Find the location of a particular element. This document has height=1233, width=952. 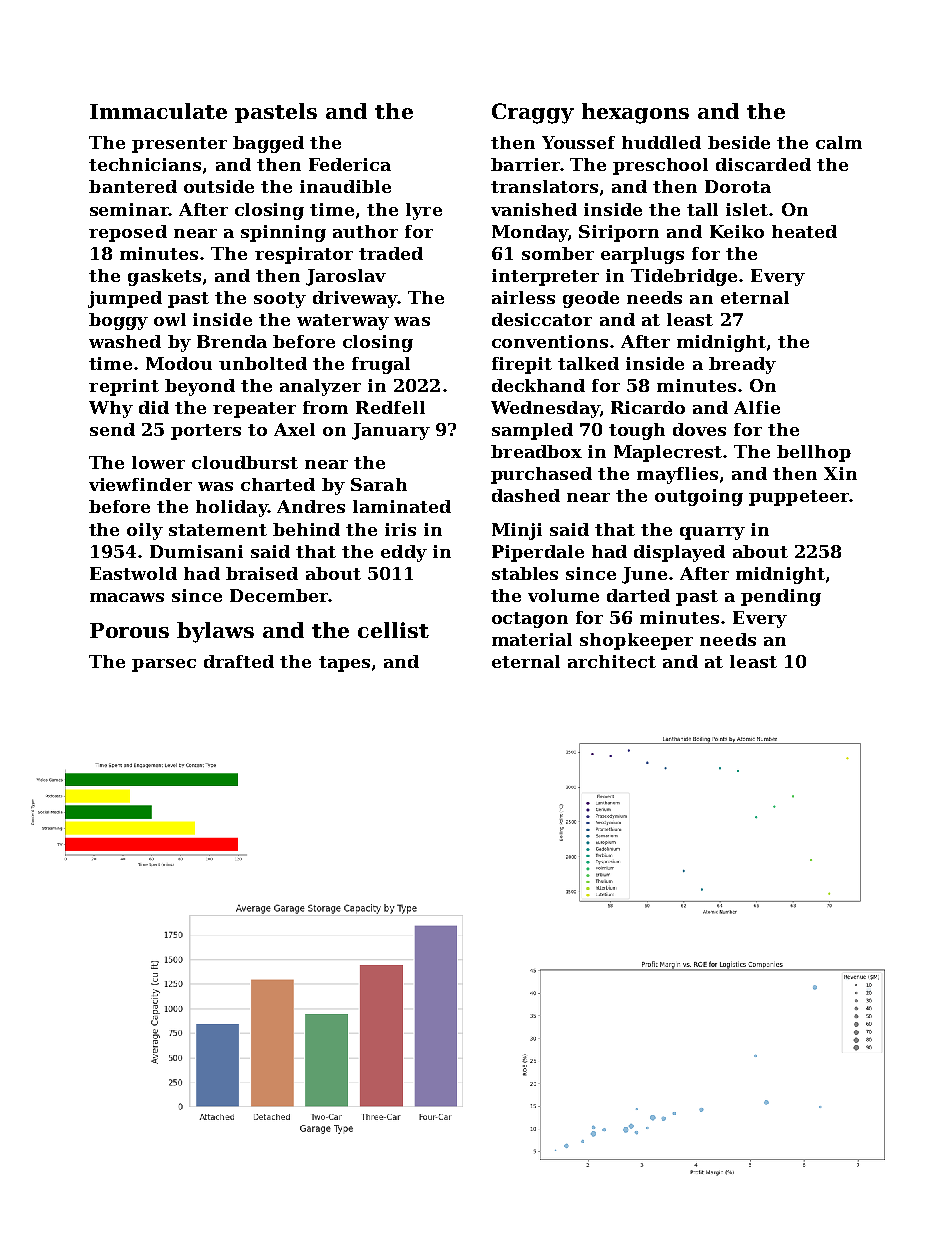

bready is located at coordinates (742, 365).
